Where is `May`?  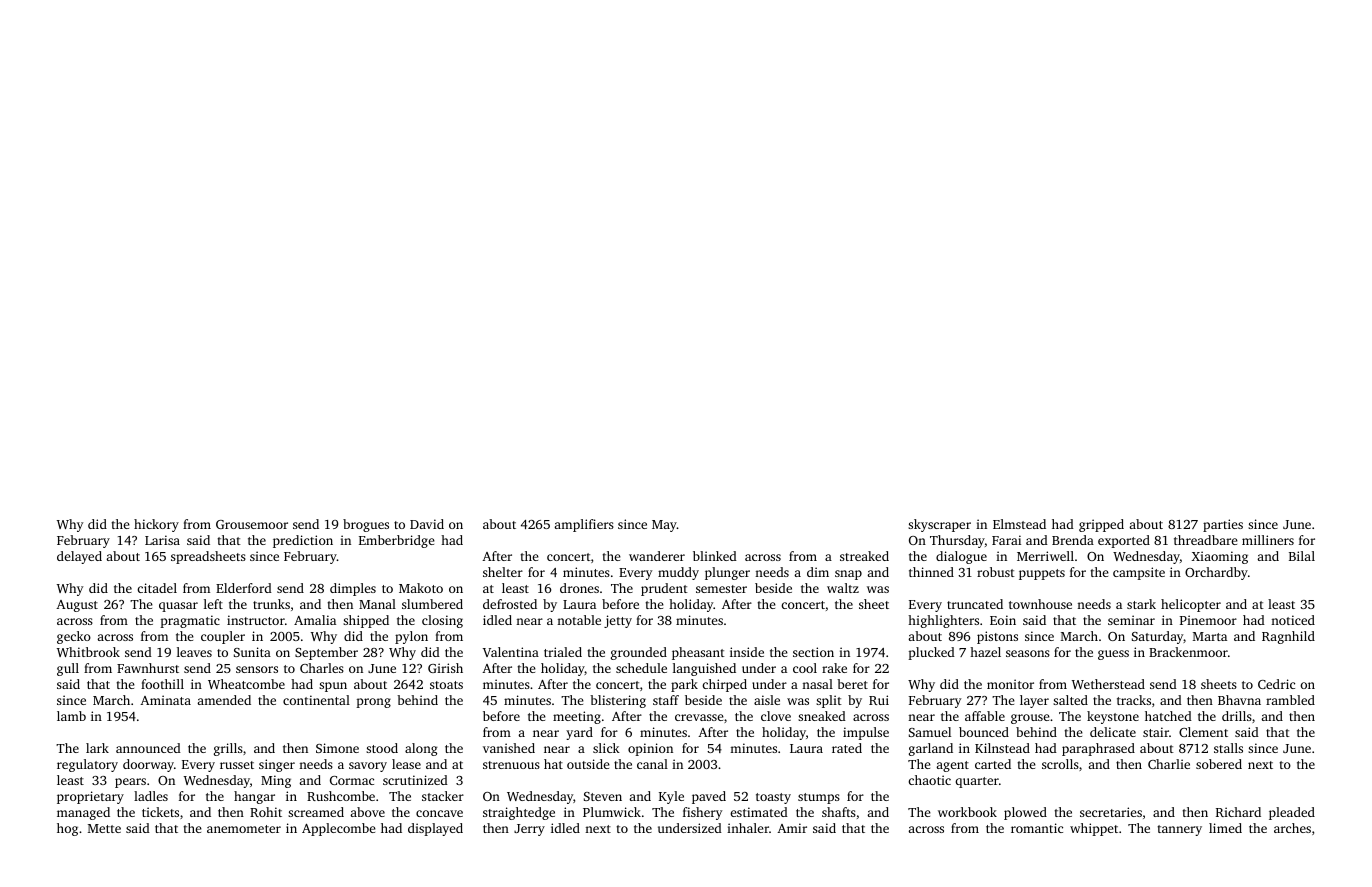 May is located at coordinates (664, 526).
